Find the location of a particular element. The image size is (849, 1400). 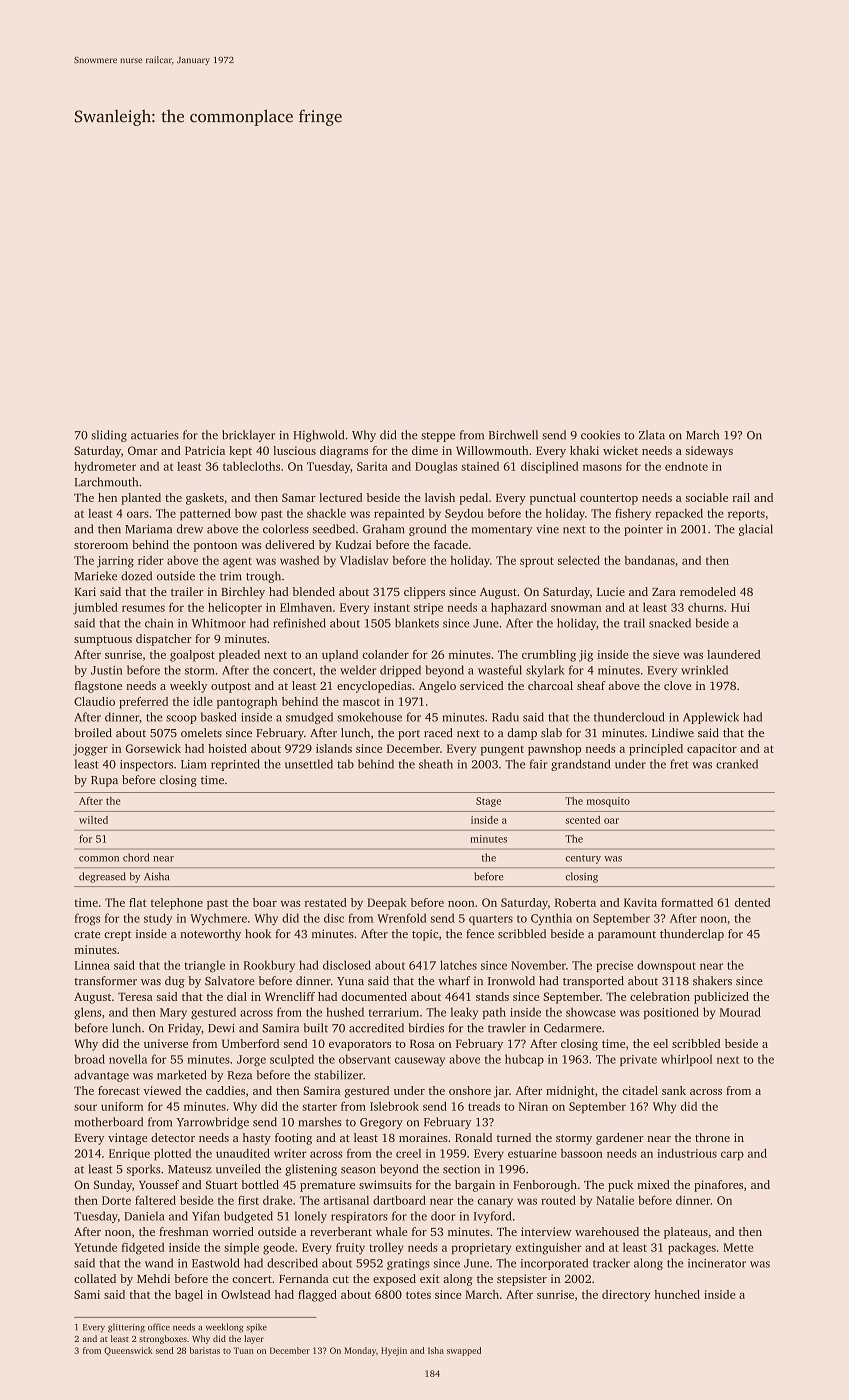

Enrique is located at coordinates (129, 1155).
